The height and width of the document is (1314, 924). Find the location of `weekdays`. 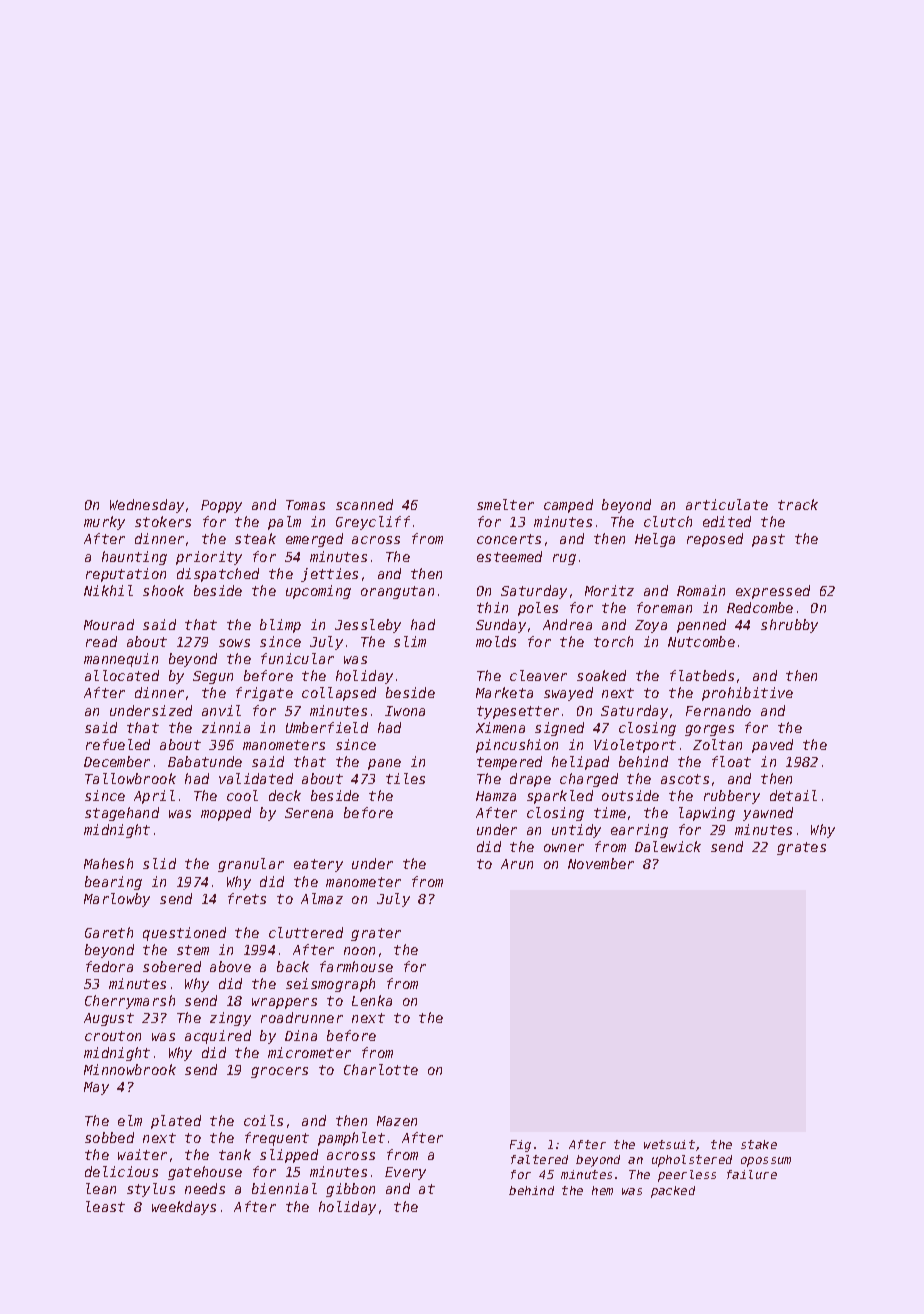

weekdays is located at coordinates (184, 1208).
